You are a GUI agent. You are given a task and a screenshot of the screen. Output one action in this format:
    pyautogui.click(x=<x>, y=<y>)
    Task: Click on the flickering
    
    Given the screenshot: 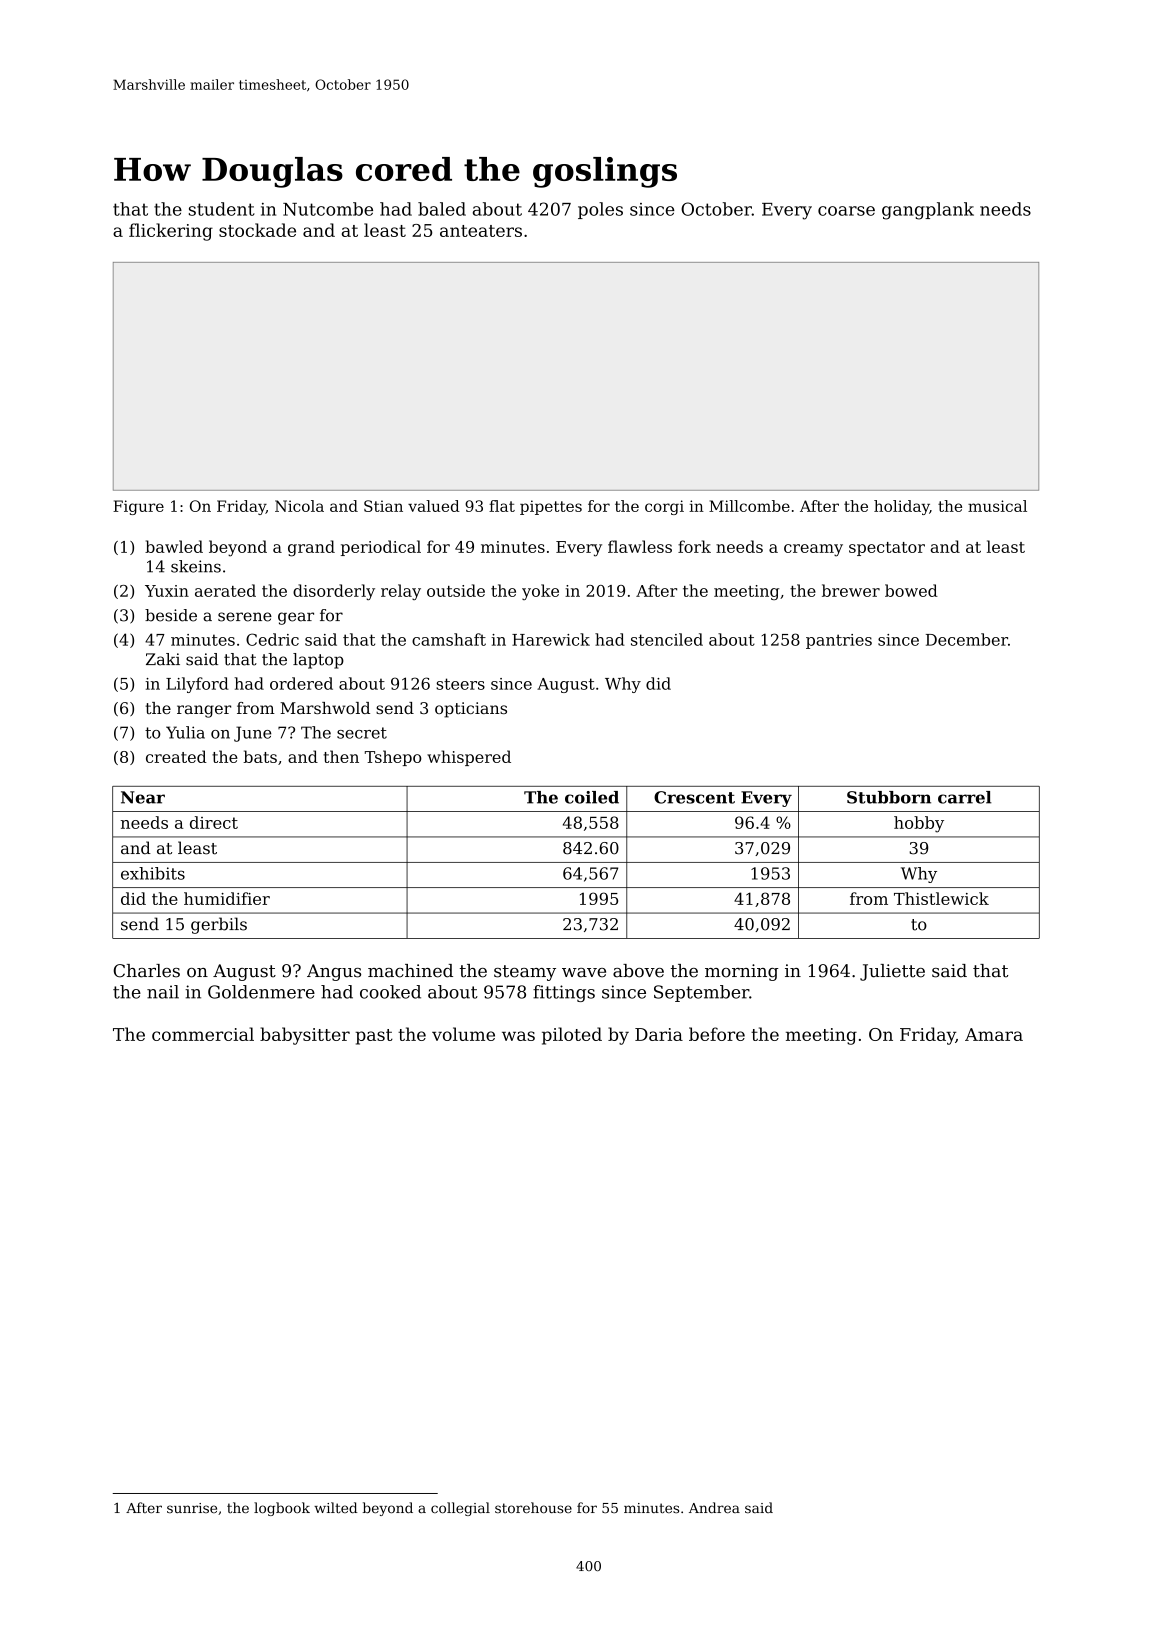 What is the action you would take?
    pyautogui.click(x=171, y=232)
